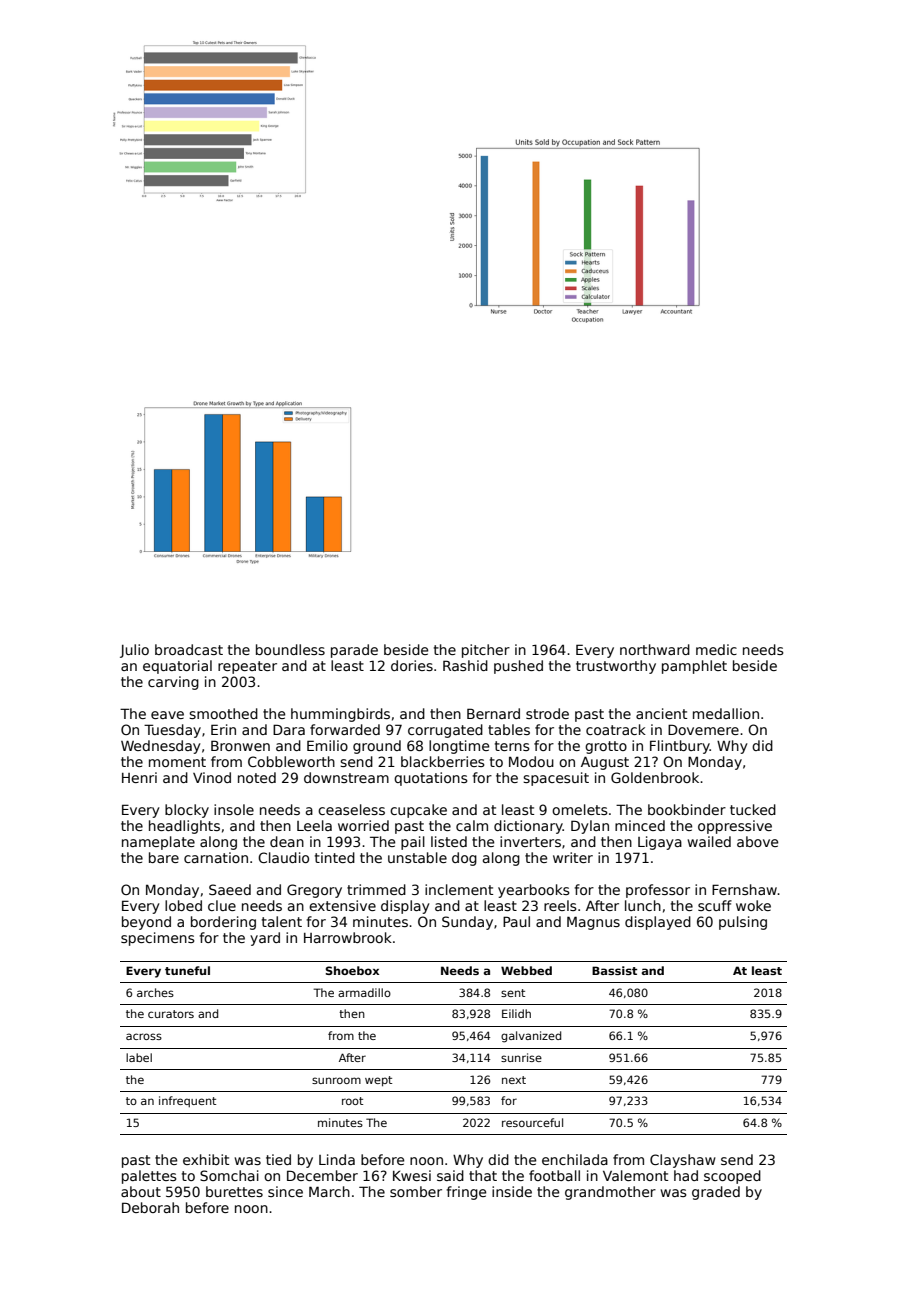  I want to click on pitcher, so click(486, 651).
